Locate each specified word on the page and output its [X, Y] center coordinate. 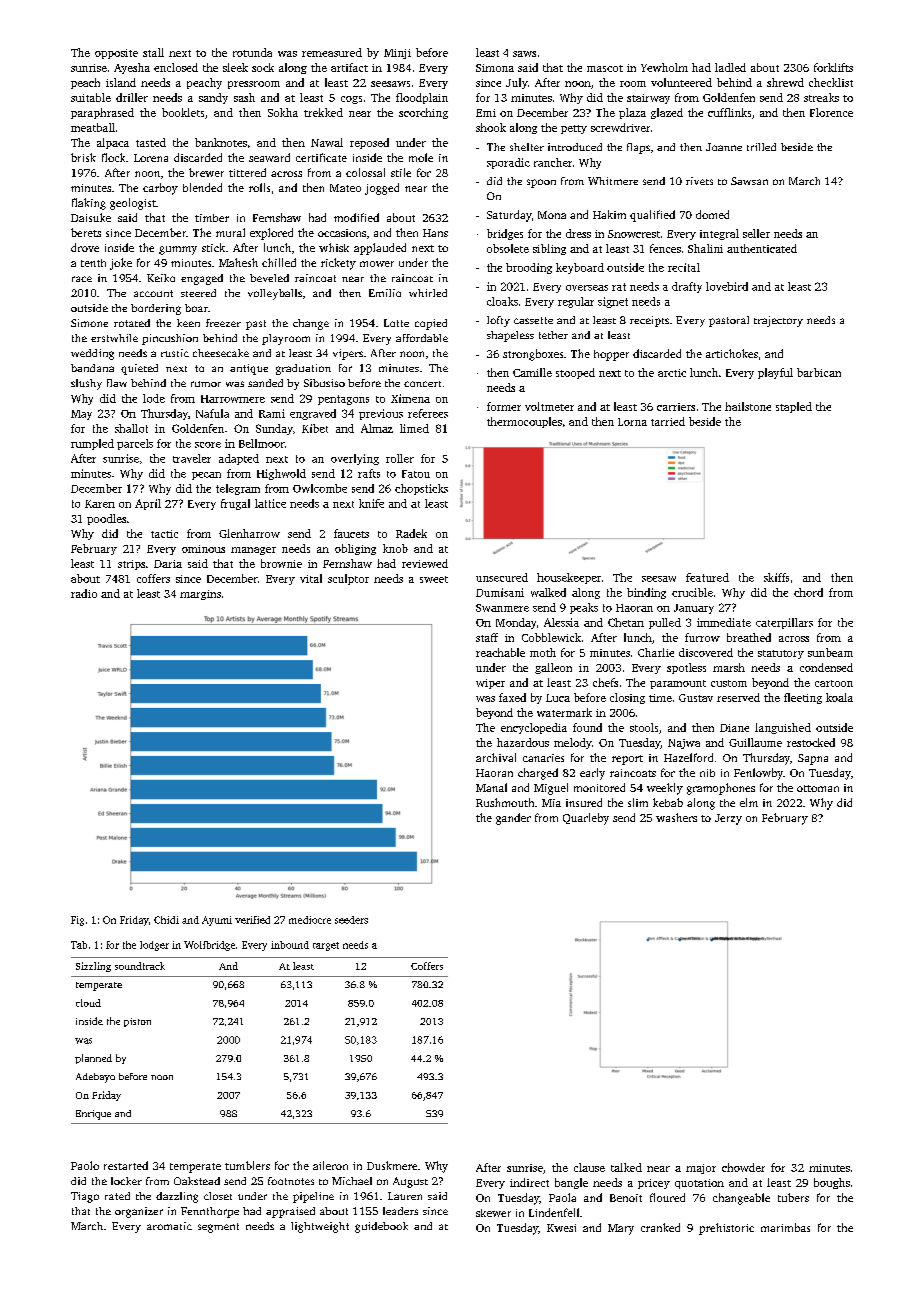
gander [513, 819]
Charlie [656, 652]
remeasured [332, 52]
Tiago [85, 1197]
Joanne [724, 147]
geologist [133, 204]
